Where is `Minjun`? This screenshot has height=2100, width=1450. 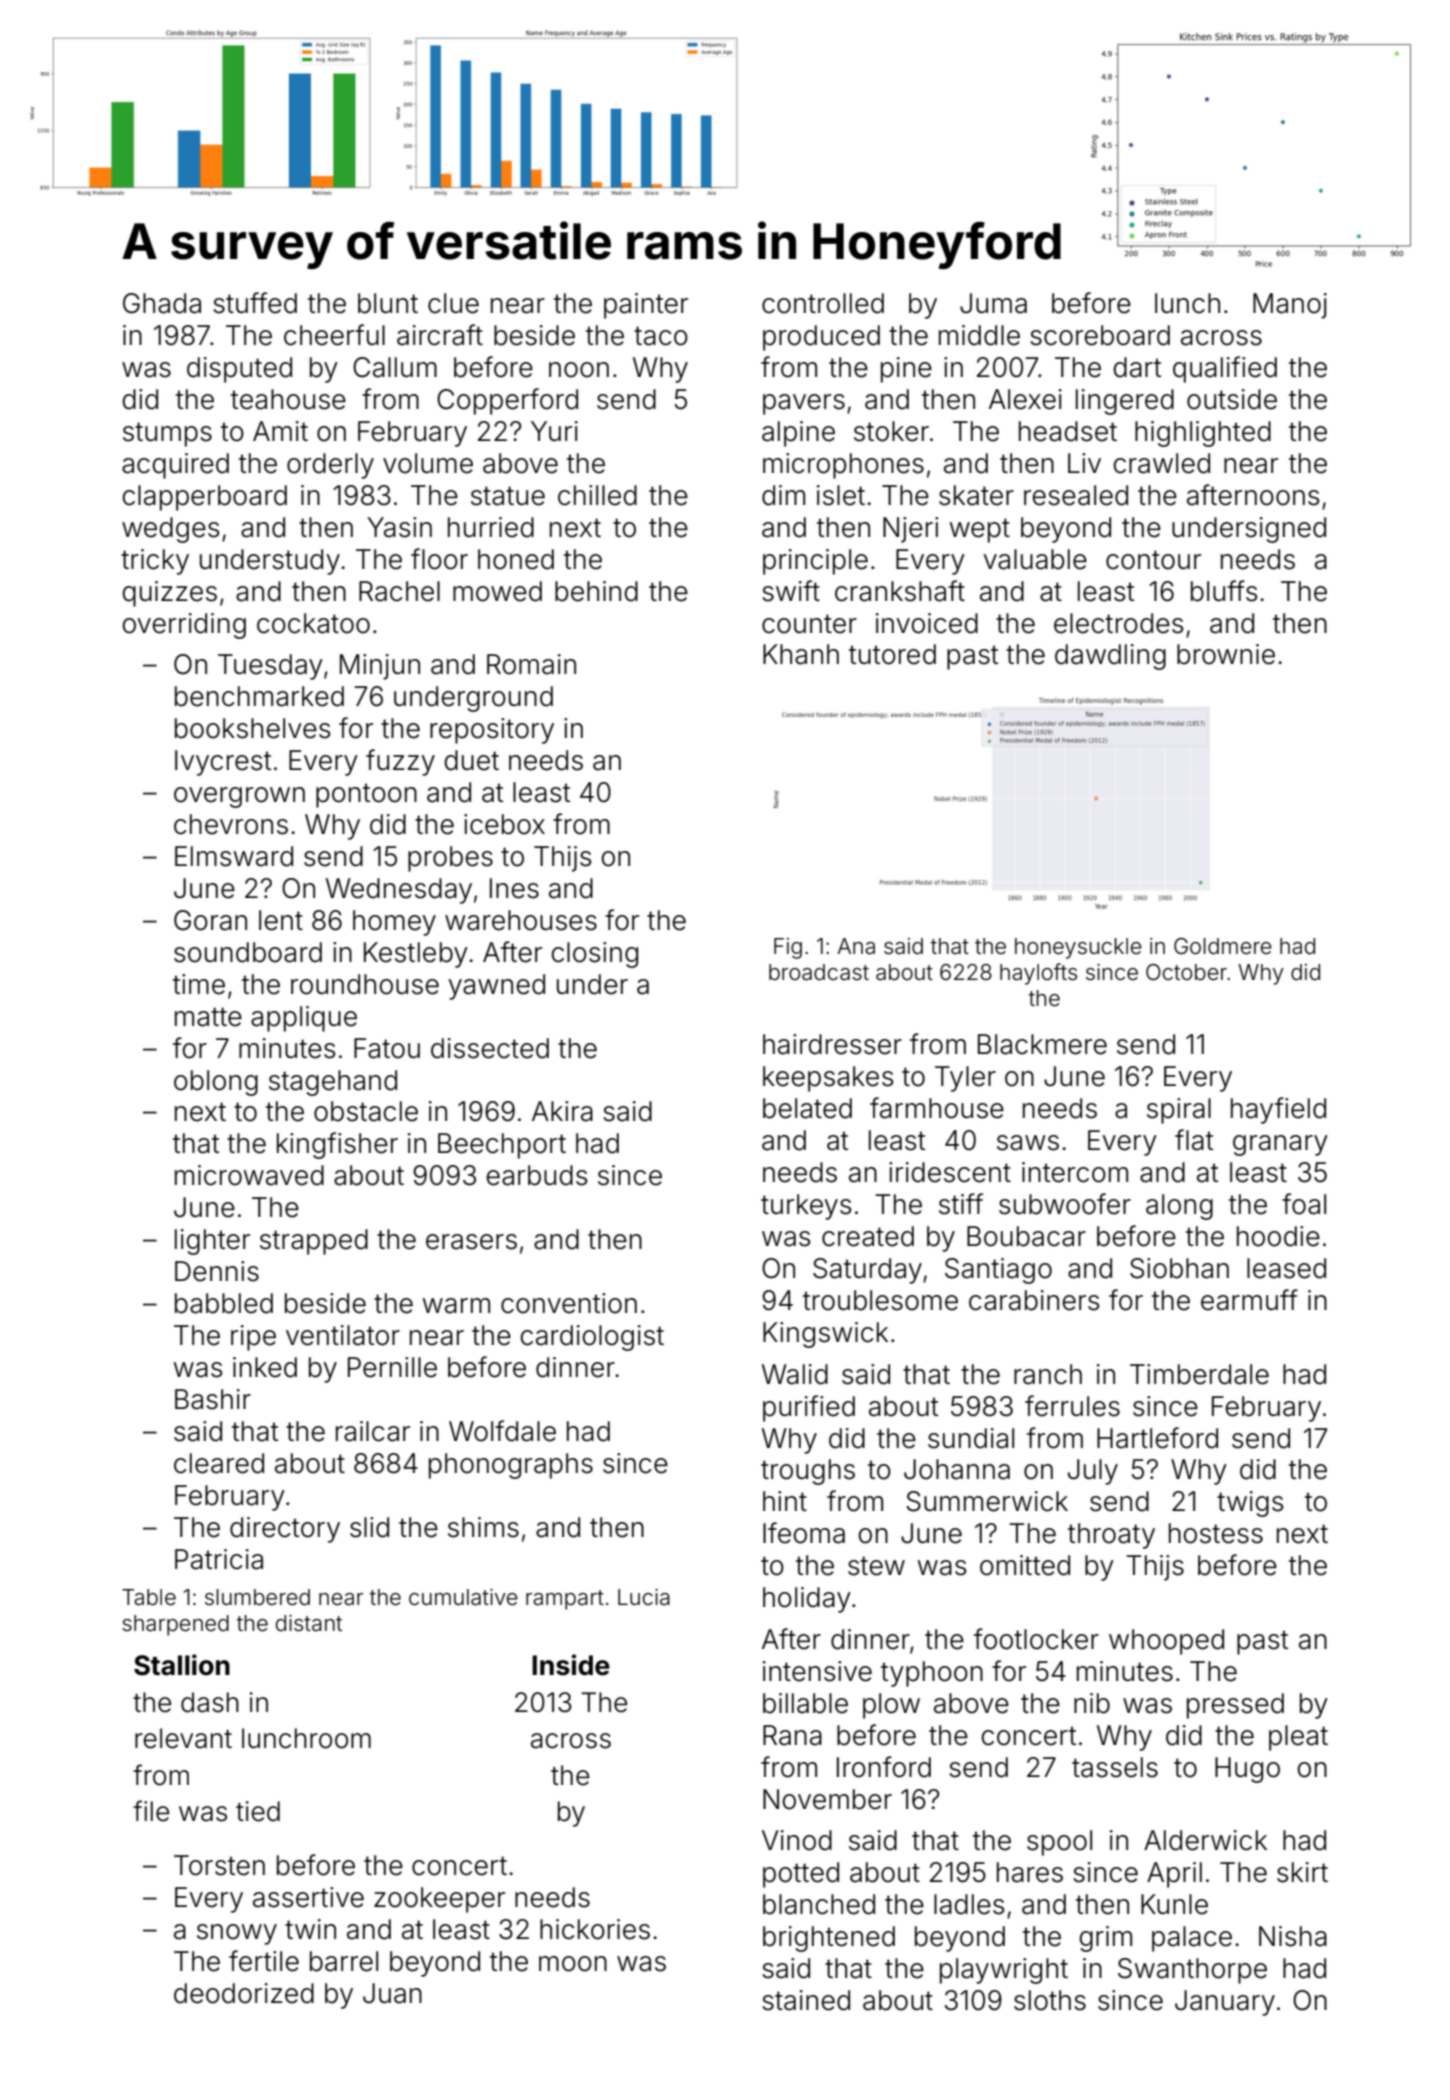
Minjun is located at coordinates (380, 667).
